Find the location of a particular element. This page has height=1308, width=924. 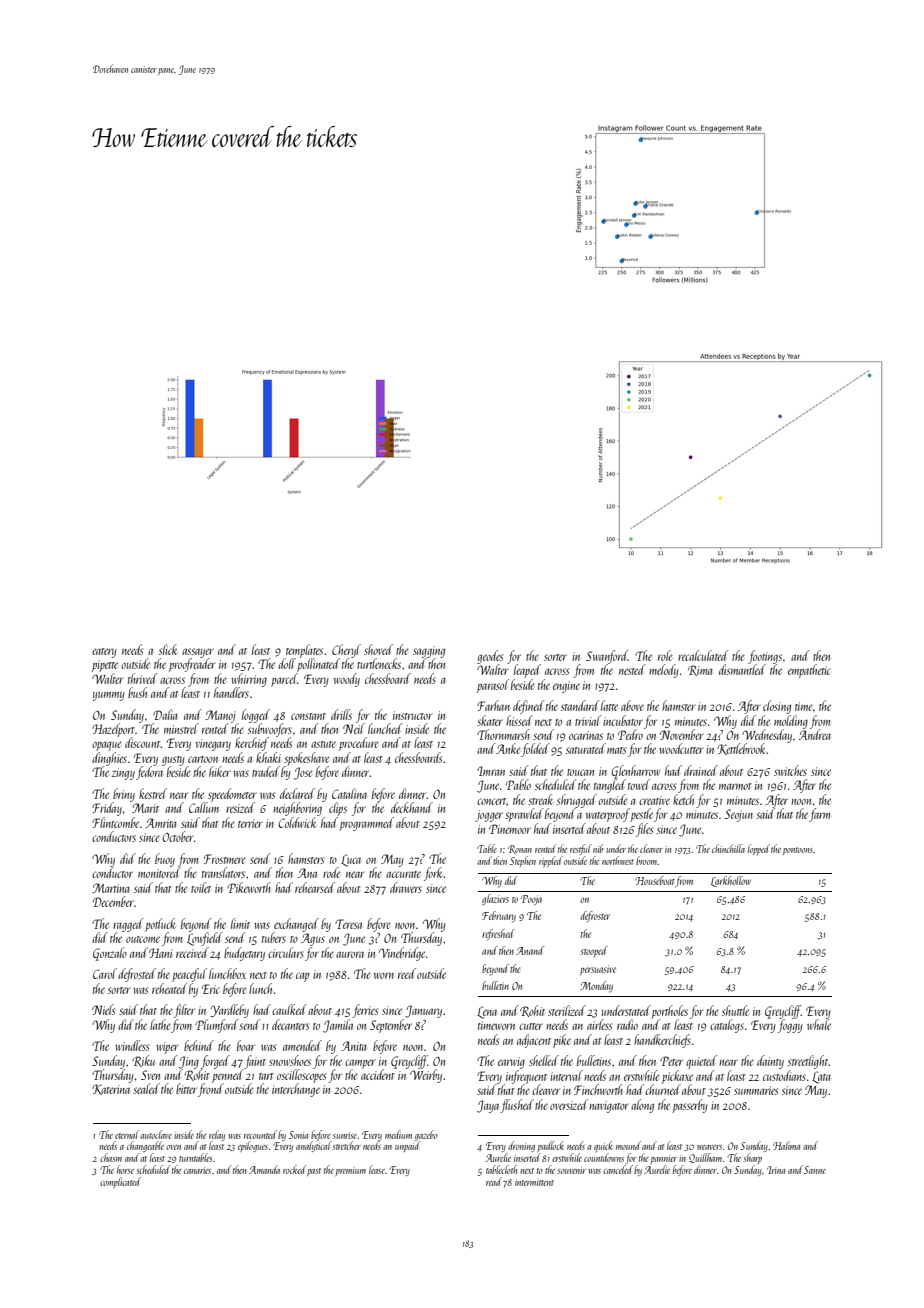

summaries is located at coordinates (756, 1090).
